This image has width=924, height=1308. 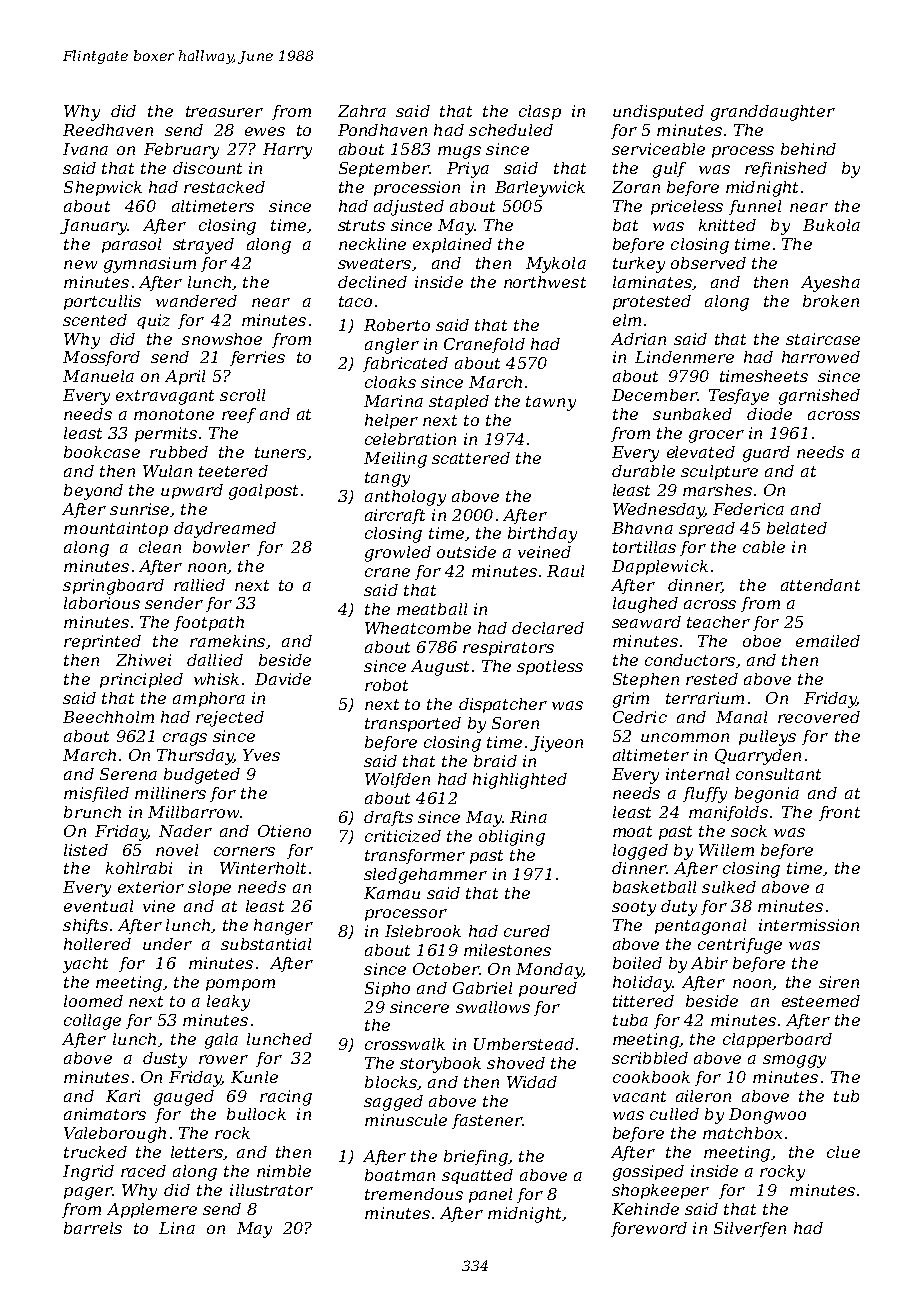 What do you see at coordinates (224, 111) in the image?
I see `treasurer` at bounding box center [224, 111].
